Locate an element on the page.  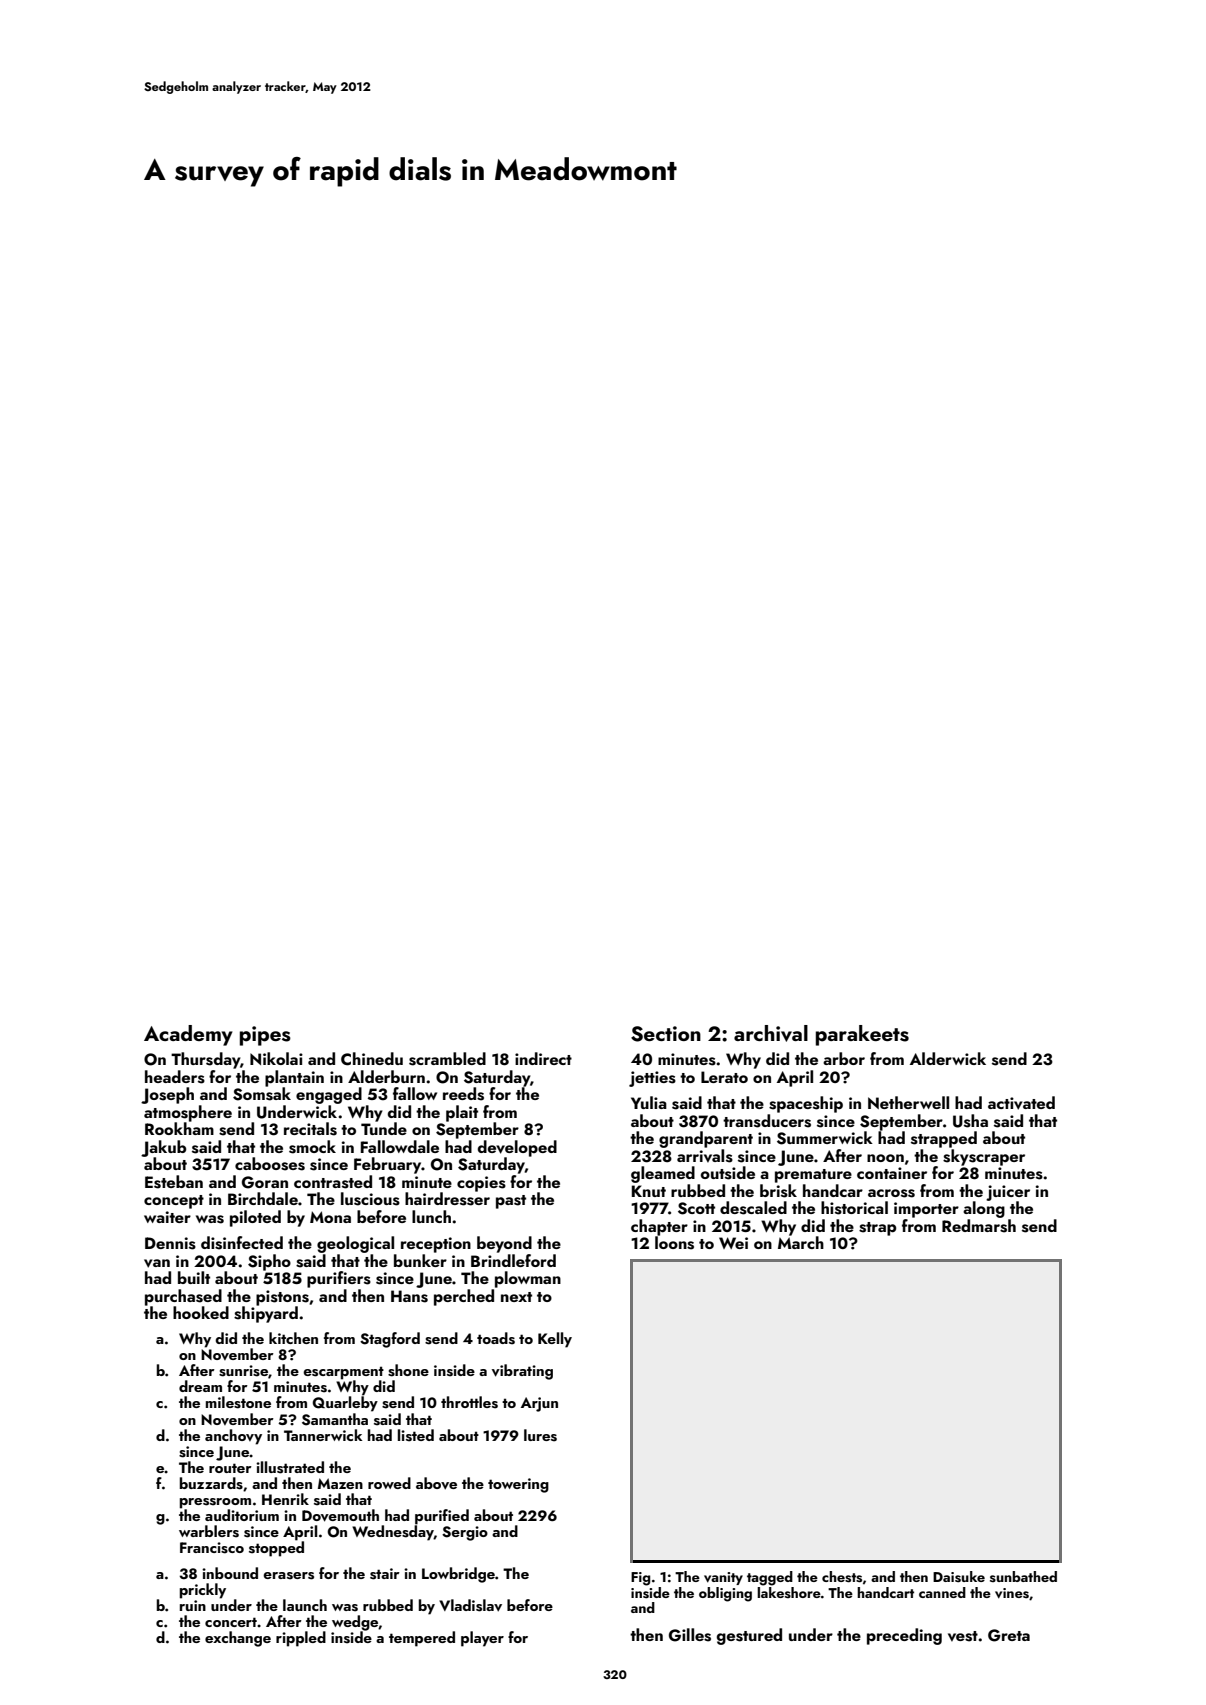
Vladislav is located at coordinates (470, 1605).
